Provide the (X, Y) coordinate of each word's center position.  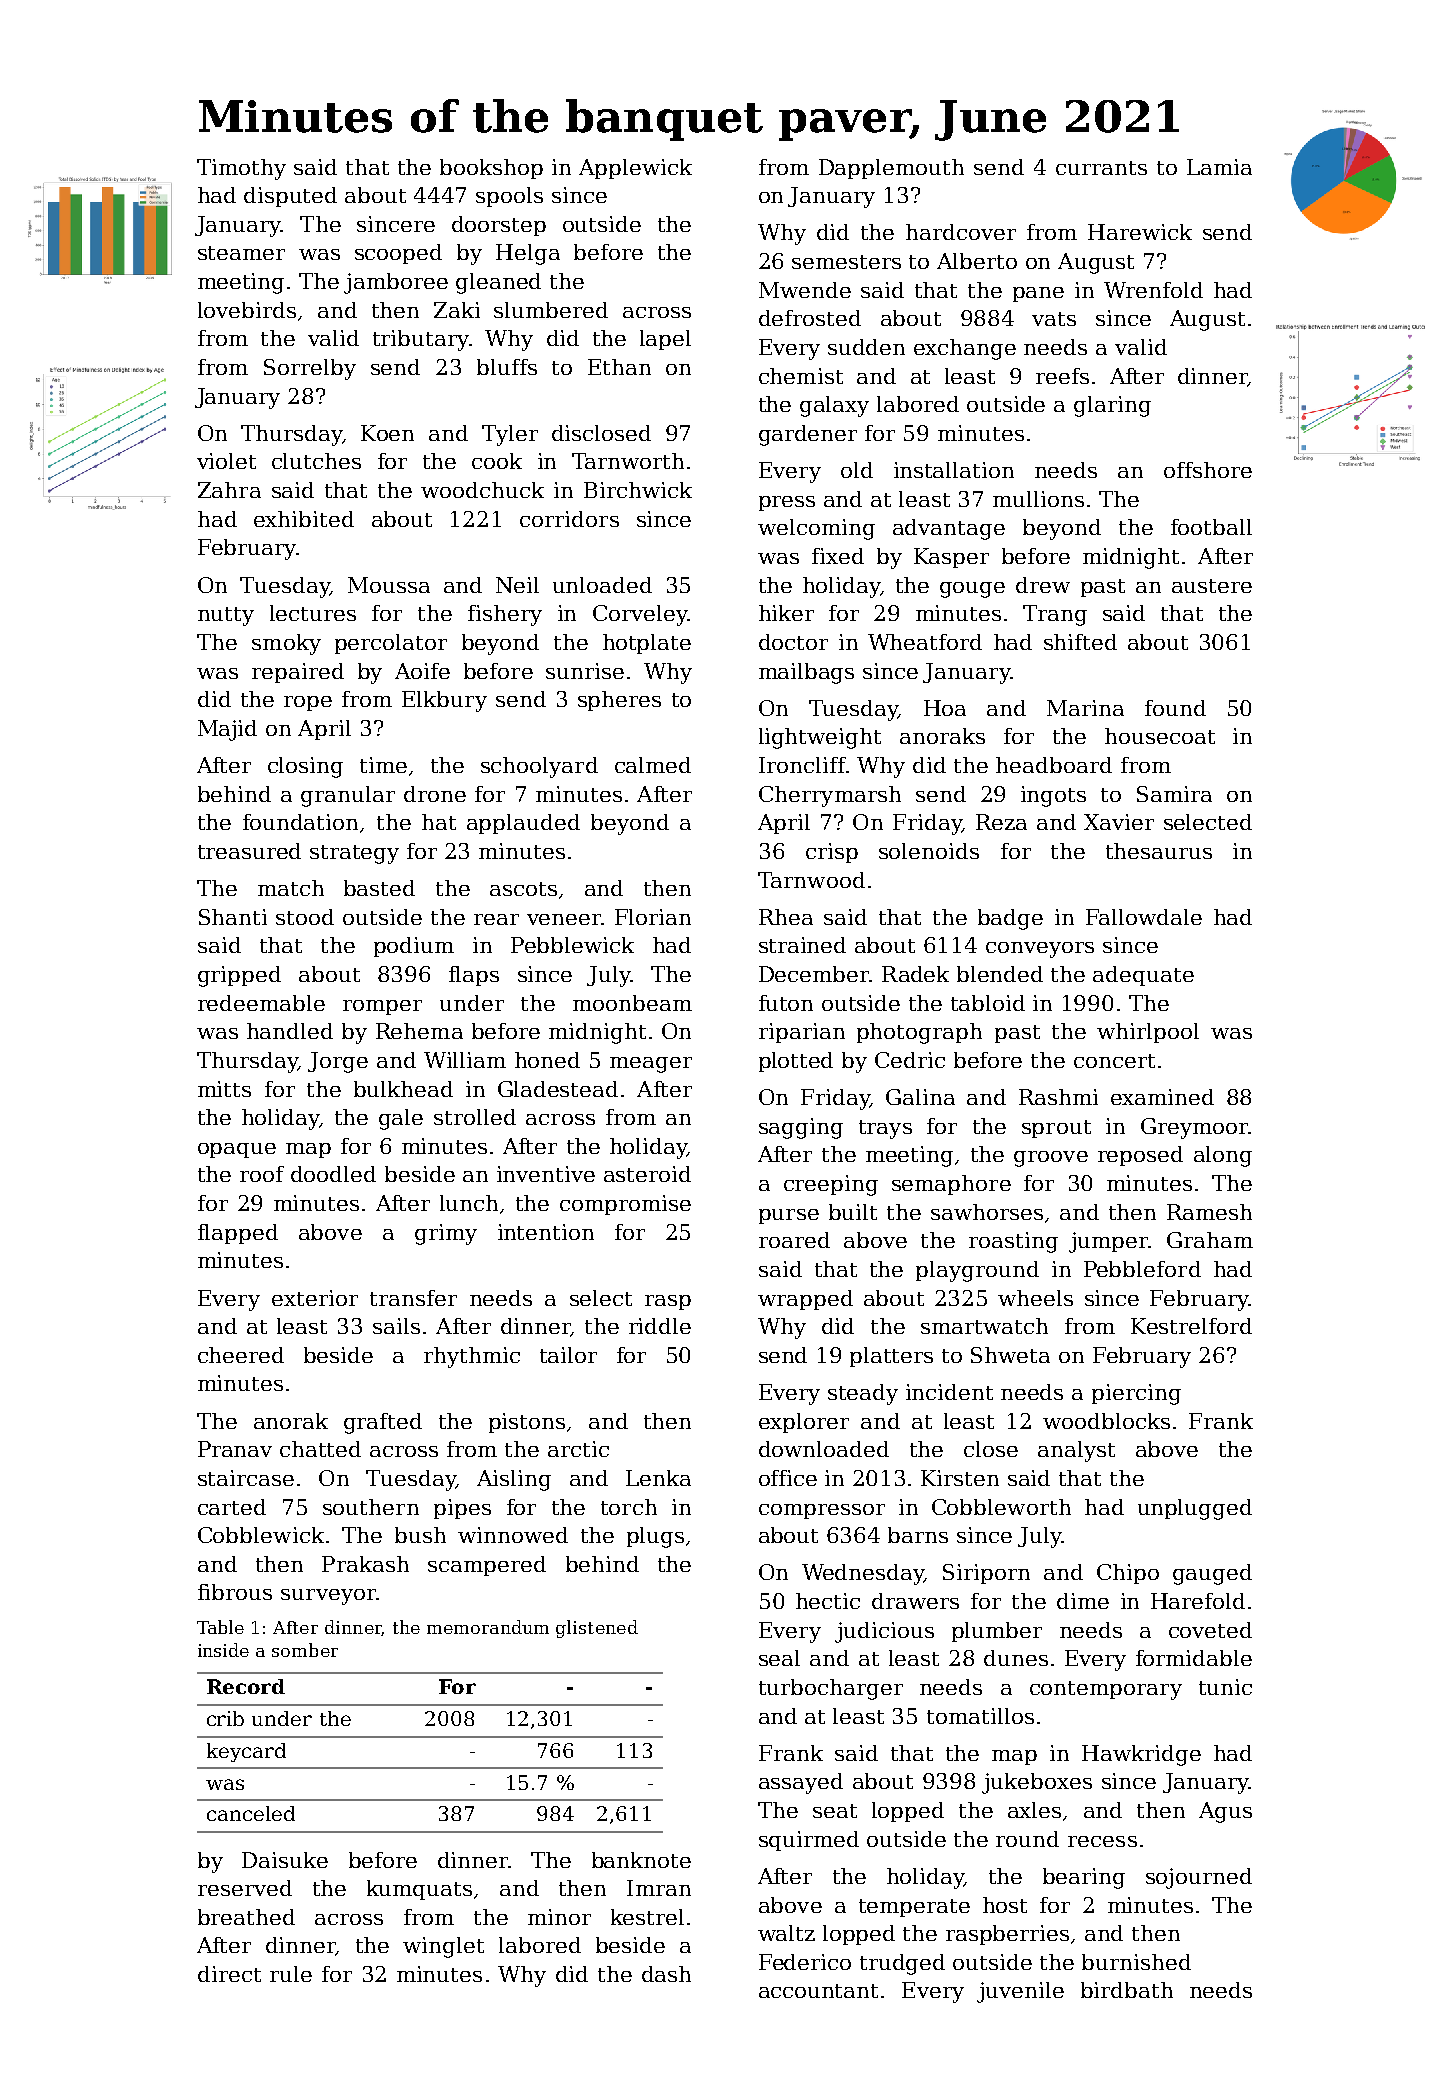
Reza (1001, 822)
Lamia (1219, 167)
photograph (919, 1033)
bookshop (491, 169)
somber (305, 1650)
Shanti (233, 917)
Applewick (635, 169)
